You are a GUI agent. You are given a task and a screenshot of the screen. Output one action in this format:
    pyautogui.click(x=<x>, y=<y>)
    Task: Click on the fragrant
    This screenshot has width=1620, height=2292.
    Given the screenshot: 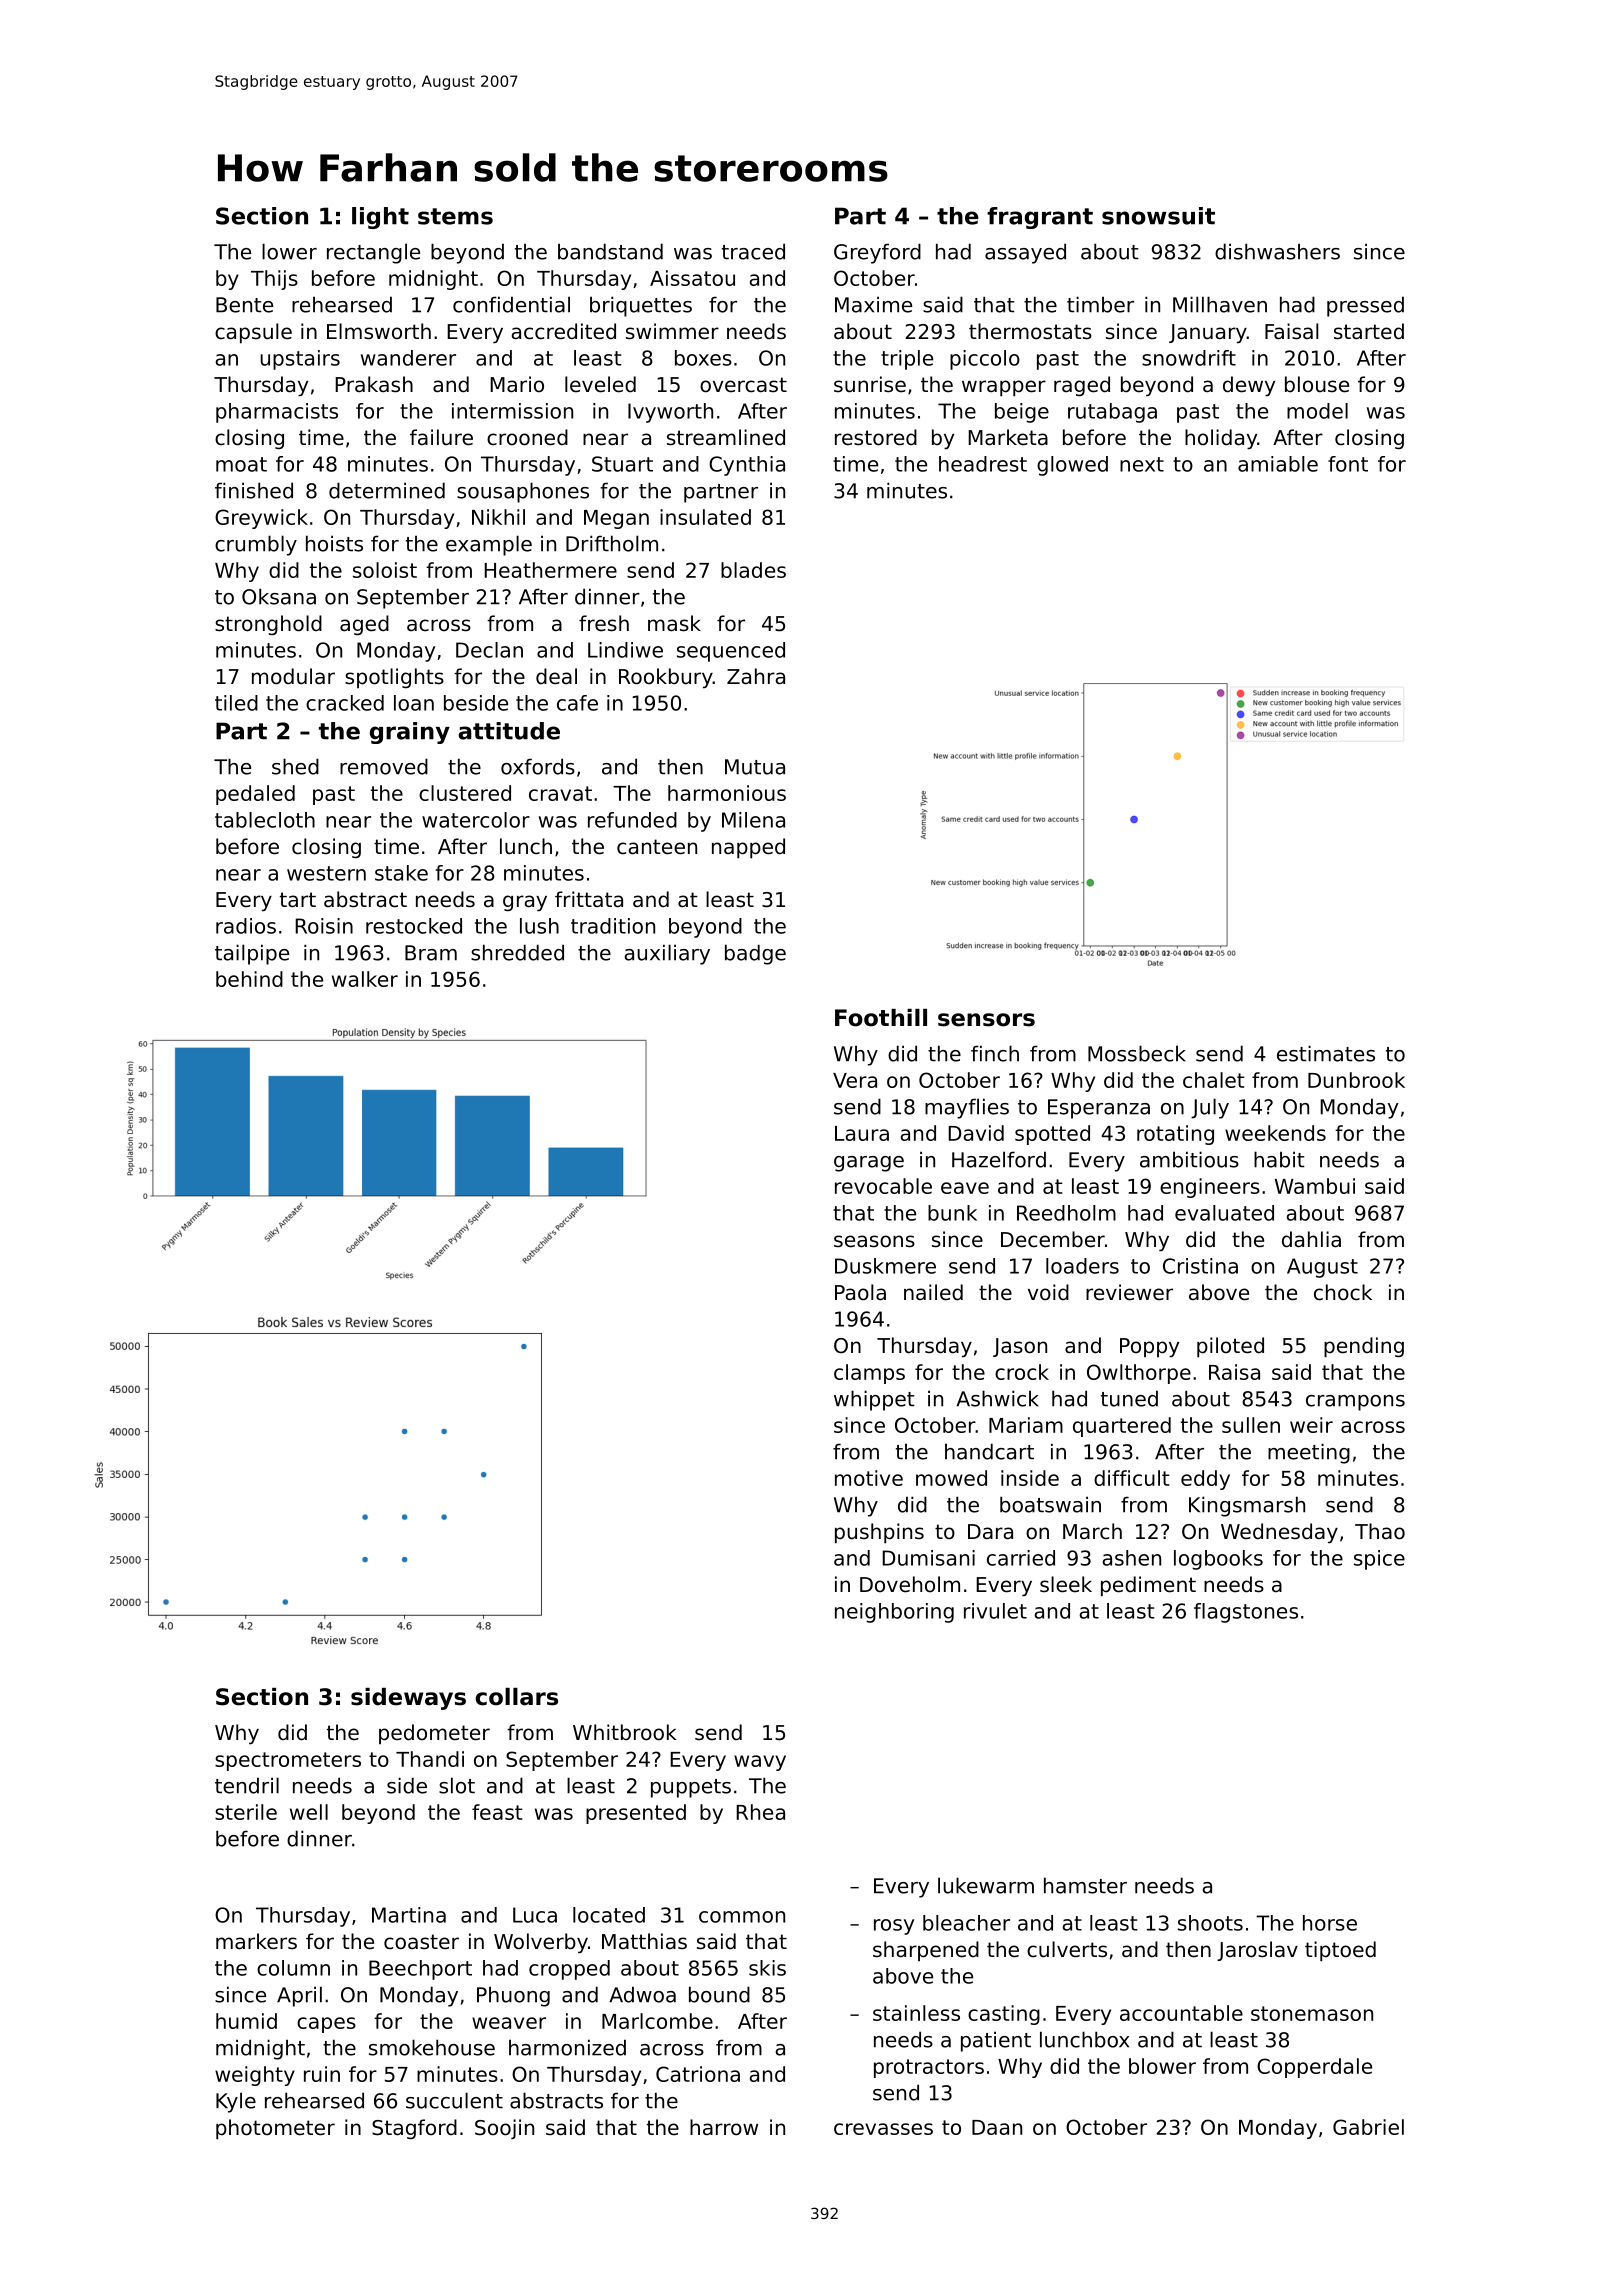 What is the action you would take?
    pyautogui.click(x=1040, y=218)
